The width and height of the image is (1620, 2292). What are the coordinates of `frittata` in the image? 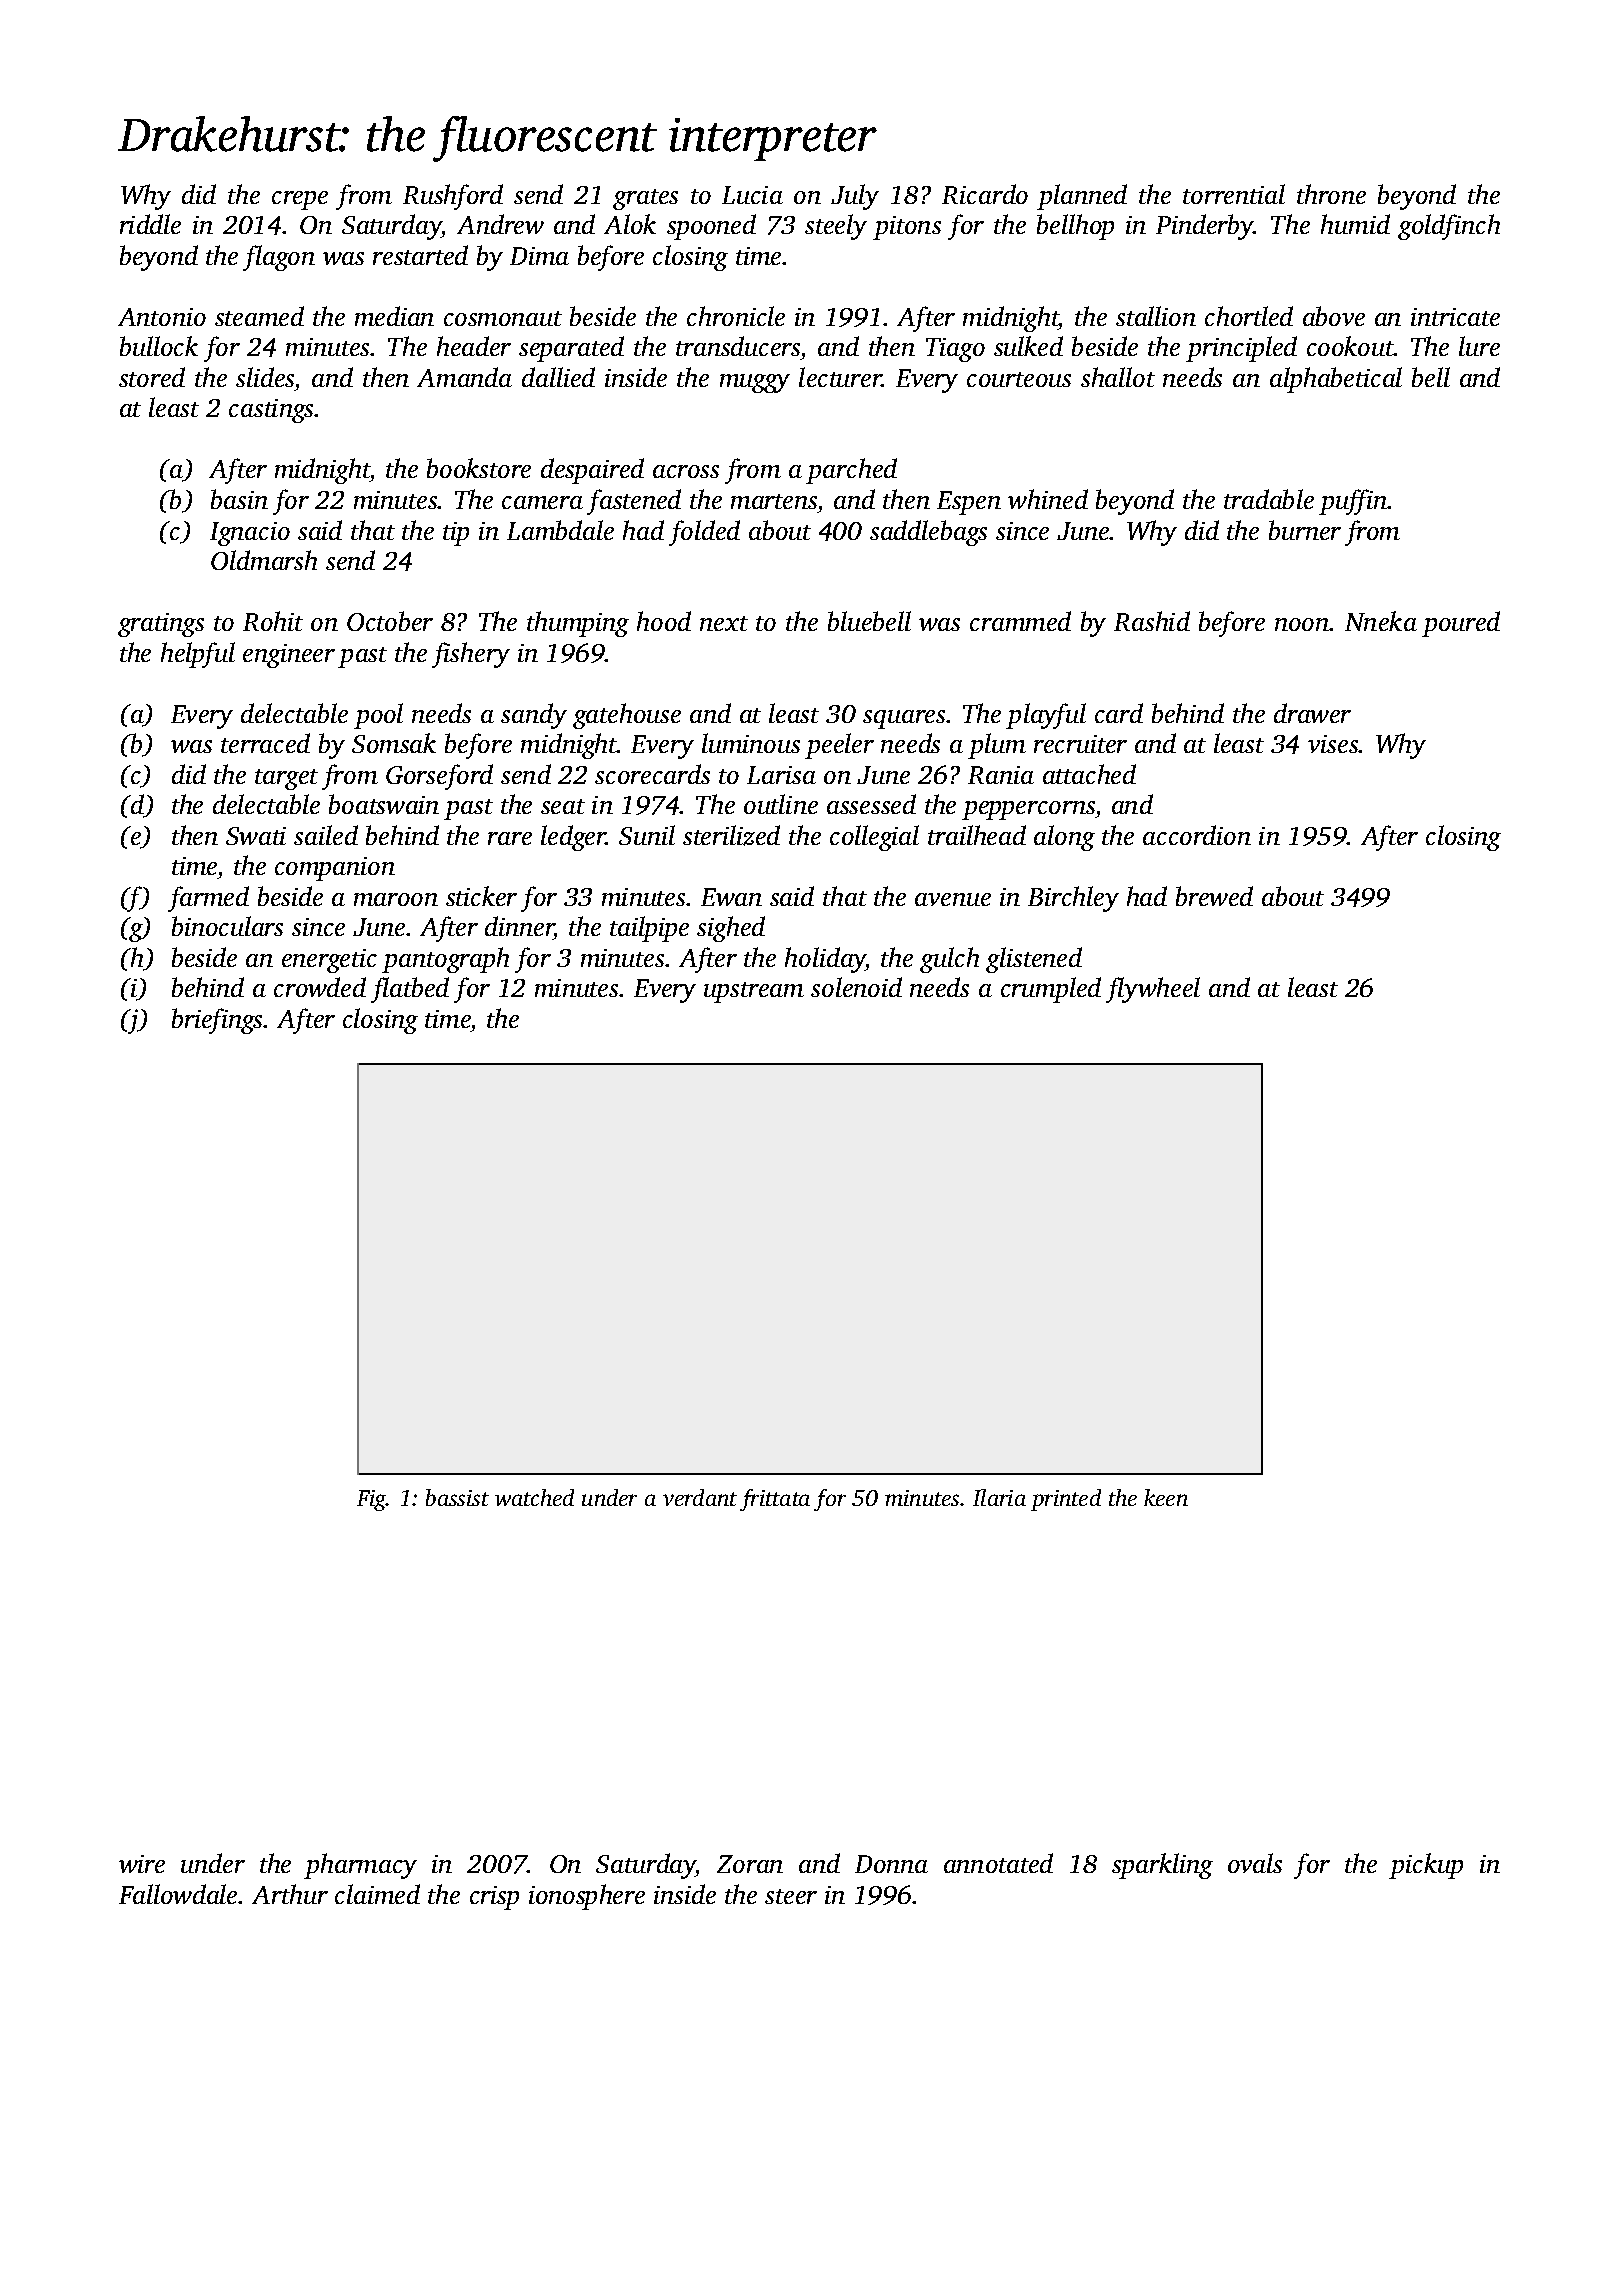 It's located at (775, 1500).
